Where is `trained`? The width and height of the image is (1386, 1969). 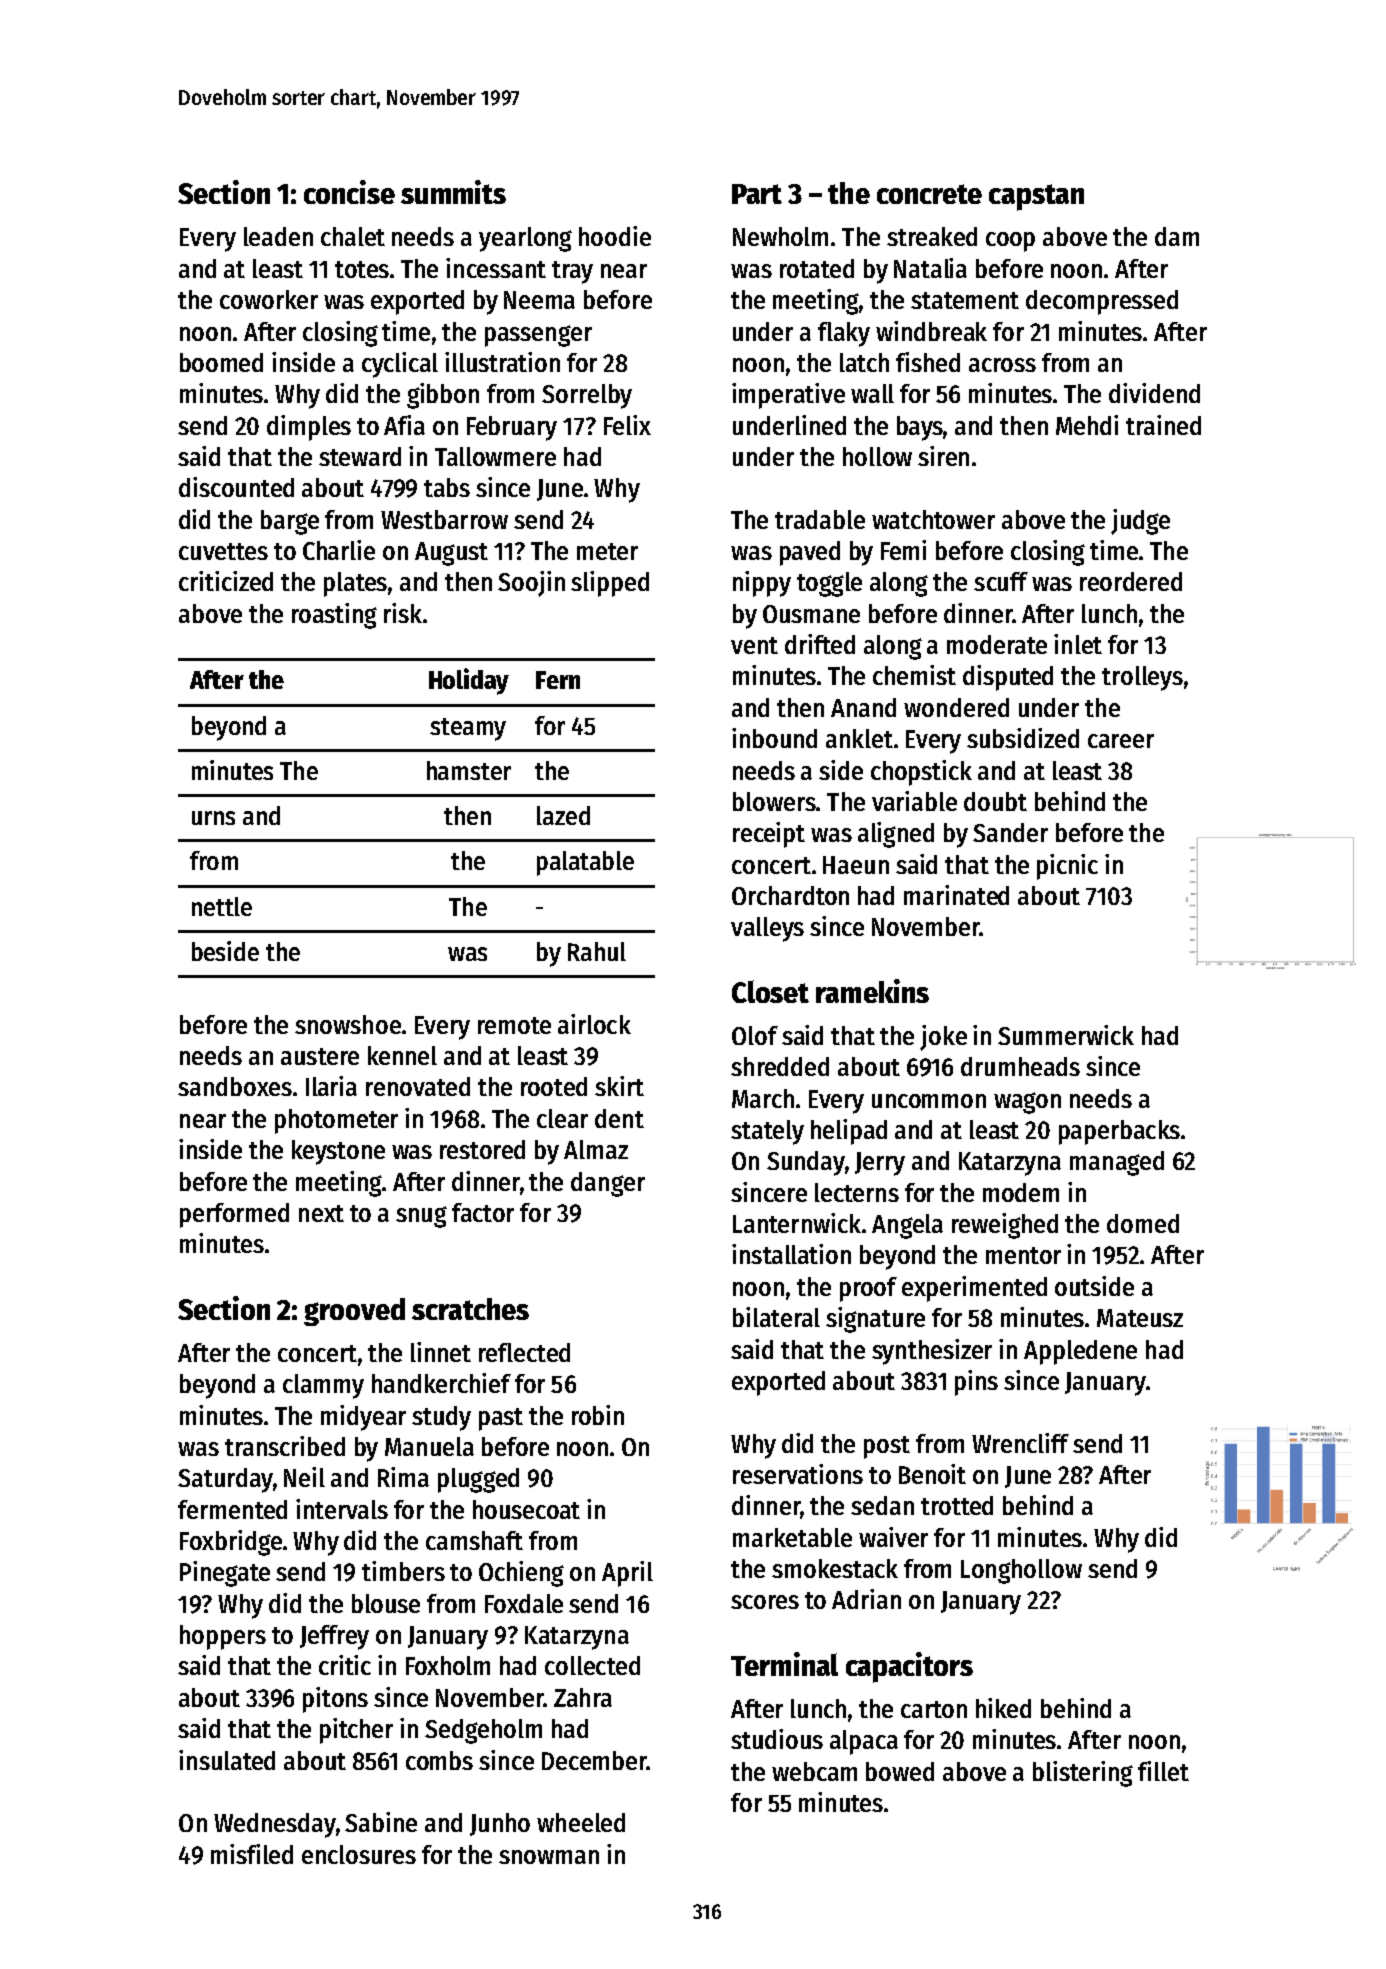 trained is located at coordinates (1163, 425).
